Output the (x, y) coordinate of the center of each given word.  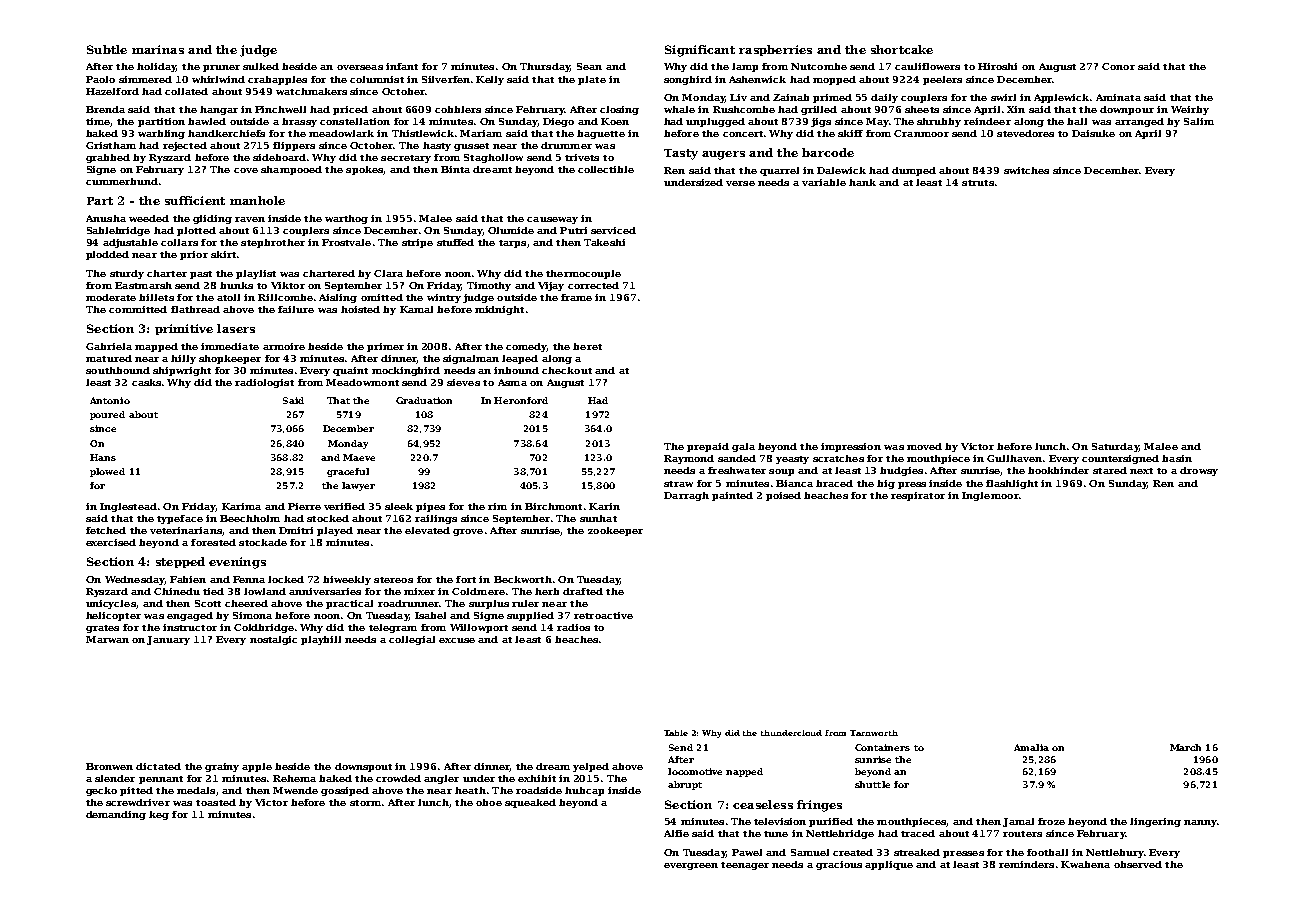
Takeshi (604, 242)
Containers (882, 747)
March (1185, 747)
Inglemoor (990, 496)
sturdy (127, 274)
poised (783, 496)
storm (365, 803)
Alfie (676, 833)
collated (186, 91)
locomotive (695, 771)
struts (978, 183)
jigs (821, 122)
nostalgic (273, 640)
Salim (1199, 121)
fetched (106, 530)
